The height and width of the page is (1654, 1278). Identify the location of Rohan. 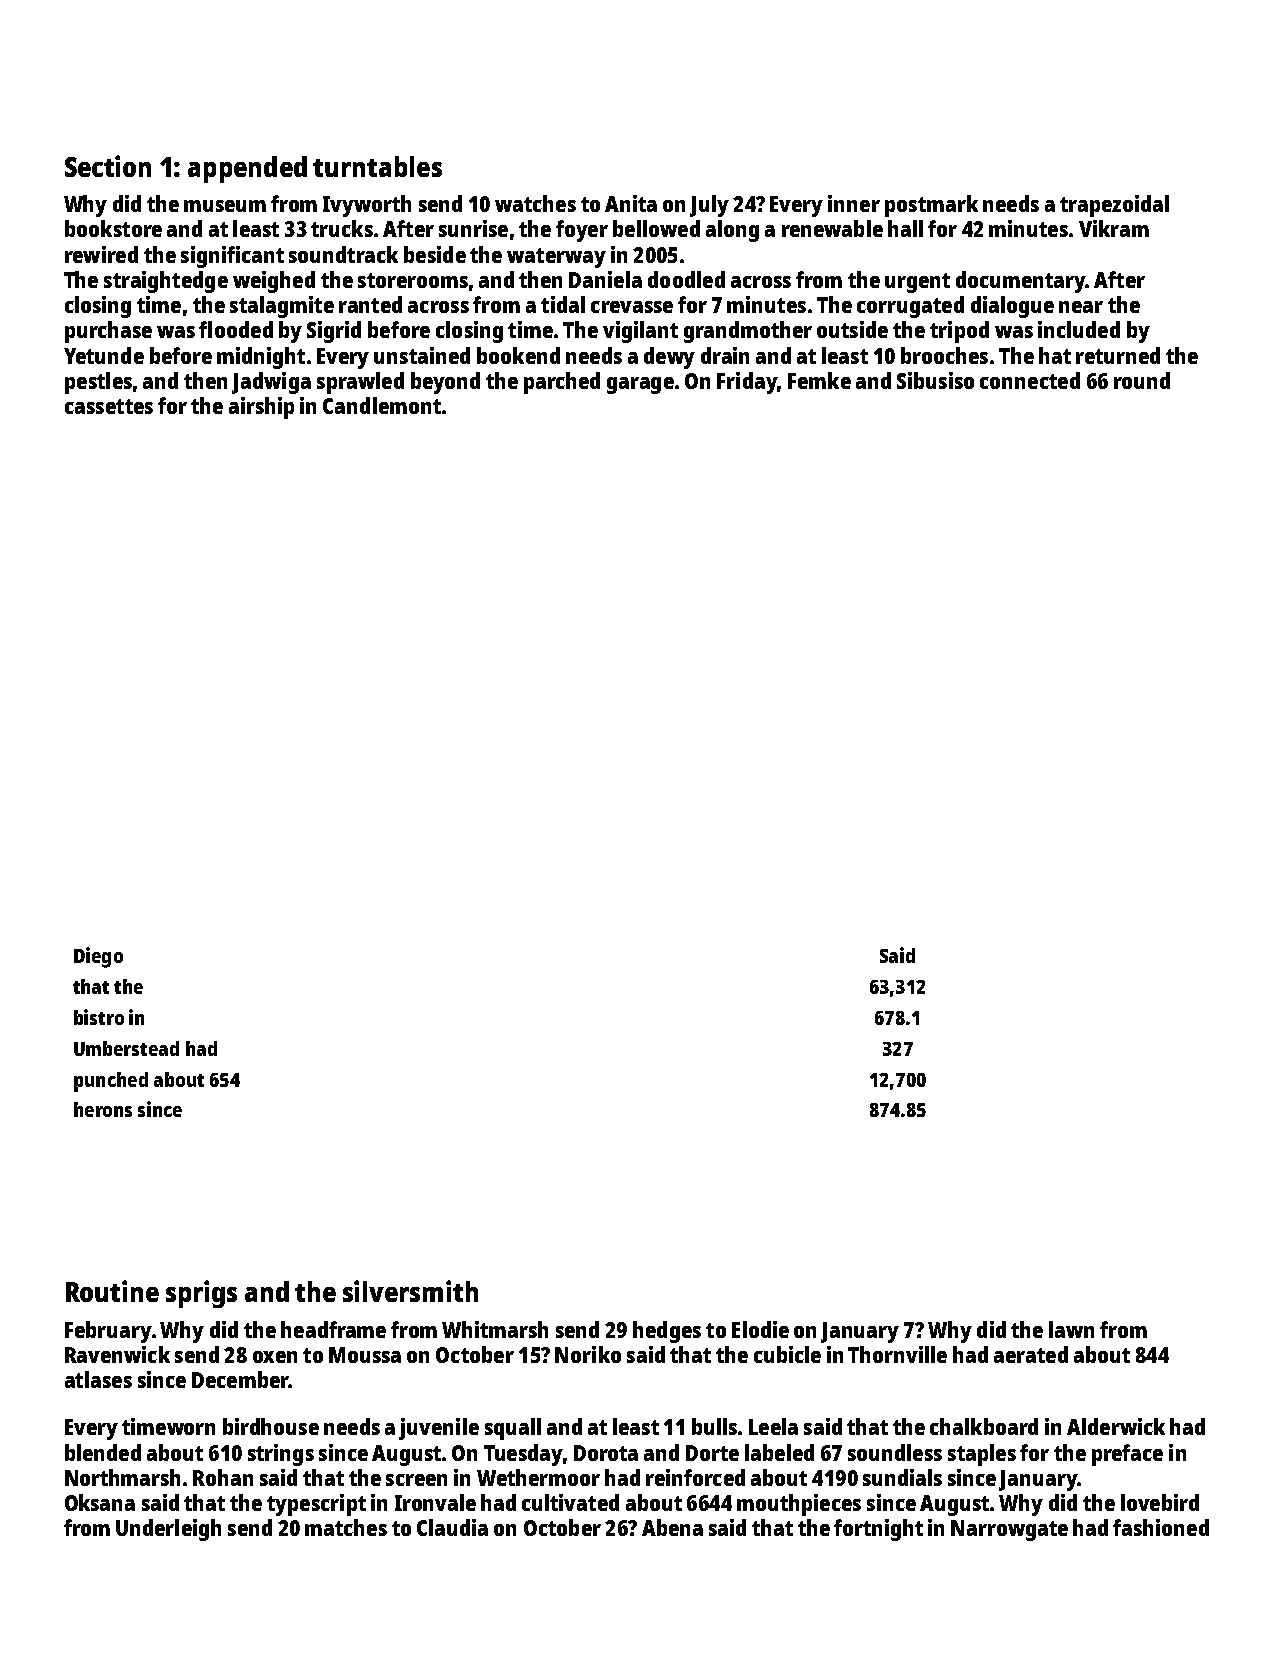
(223, 1477).
